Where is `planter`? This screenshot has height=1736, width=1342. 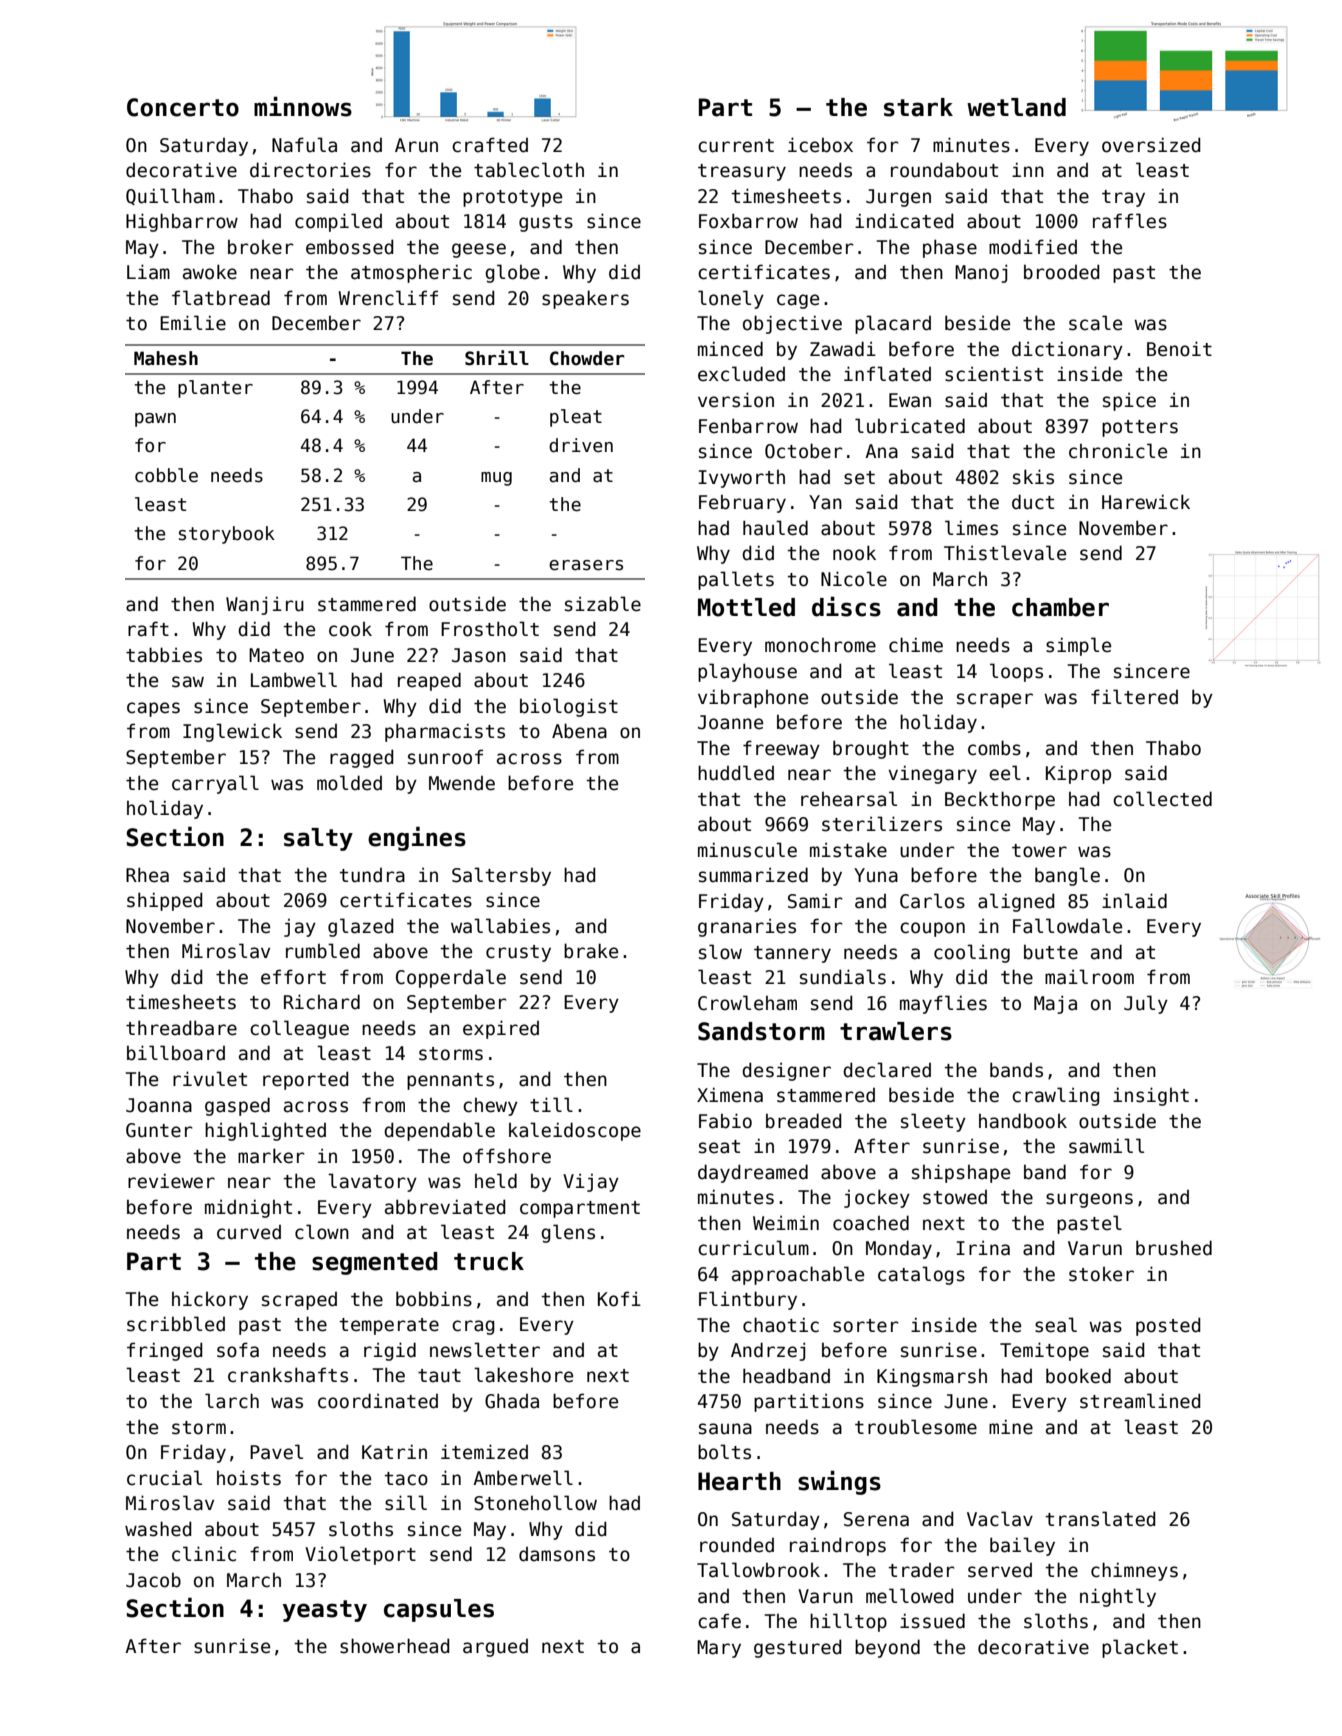 planter is located at coordinates (215, 389).
